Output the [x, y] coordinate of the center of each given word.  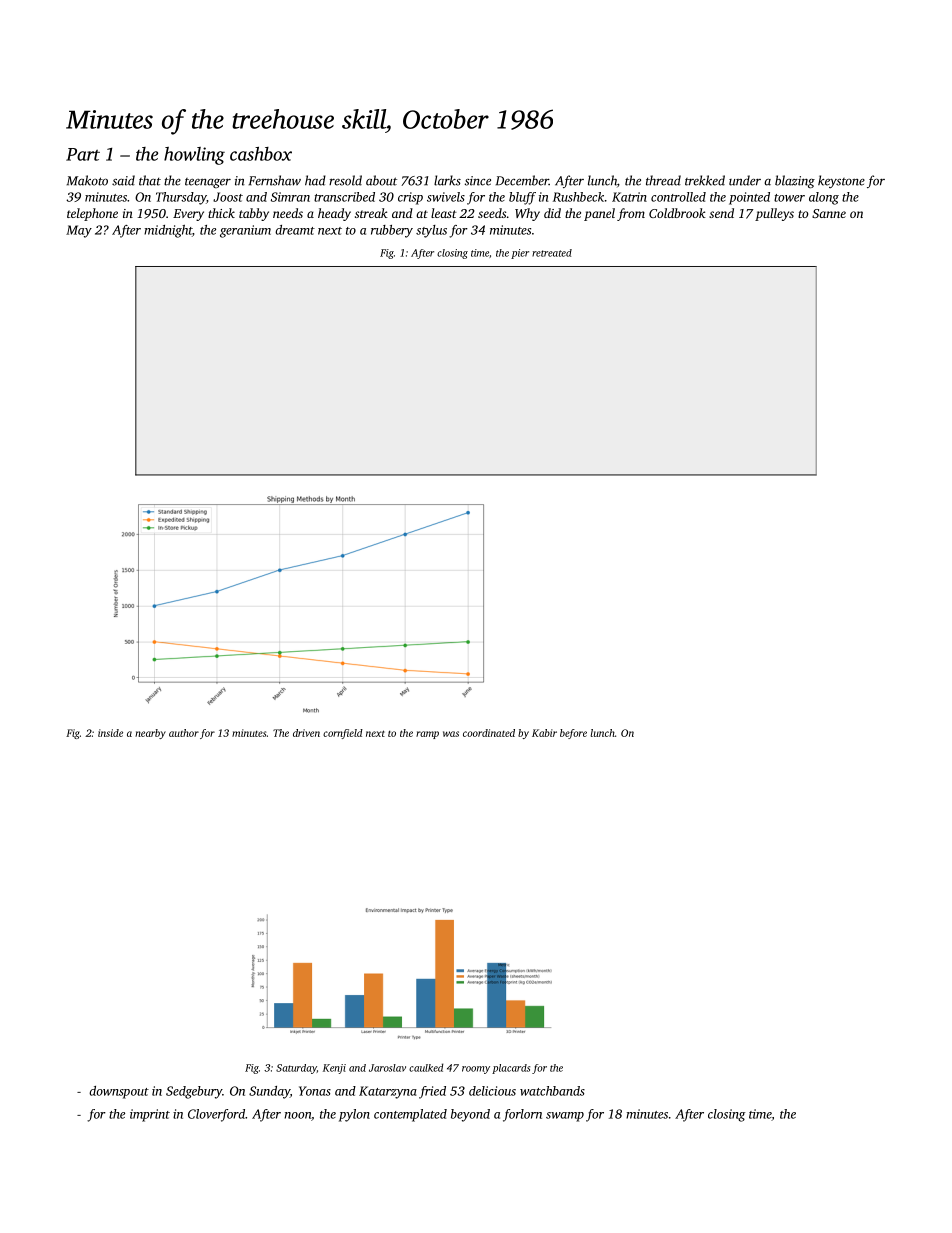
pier [520, 254]
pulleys [774, 214]
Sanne [829, 213]
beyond [470, 1115]
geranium [245, 231]
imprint [150, 1115]
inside [110, 733]
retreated [552, 253]
